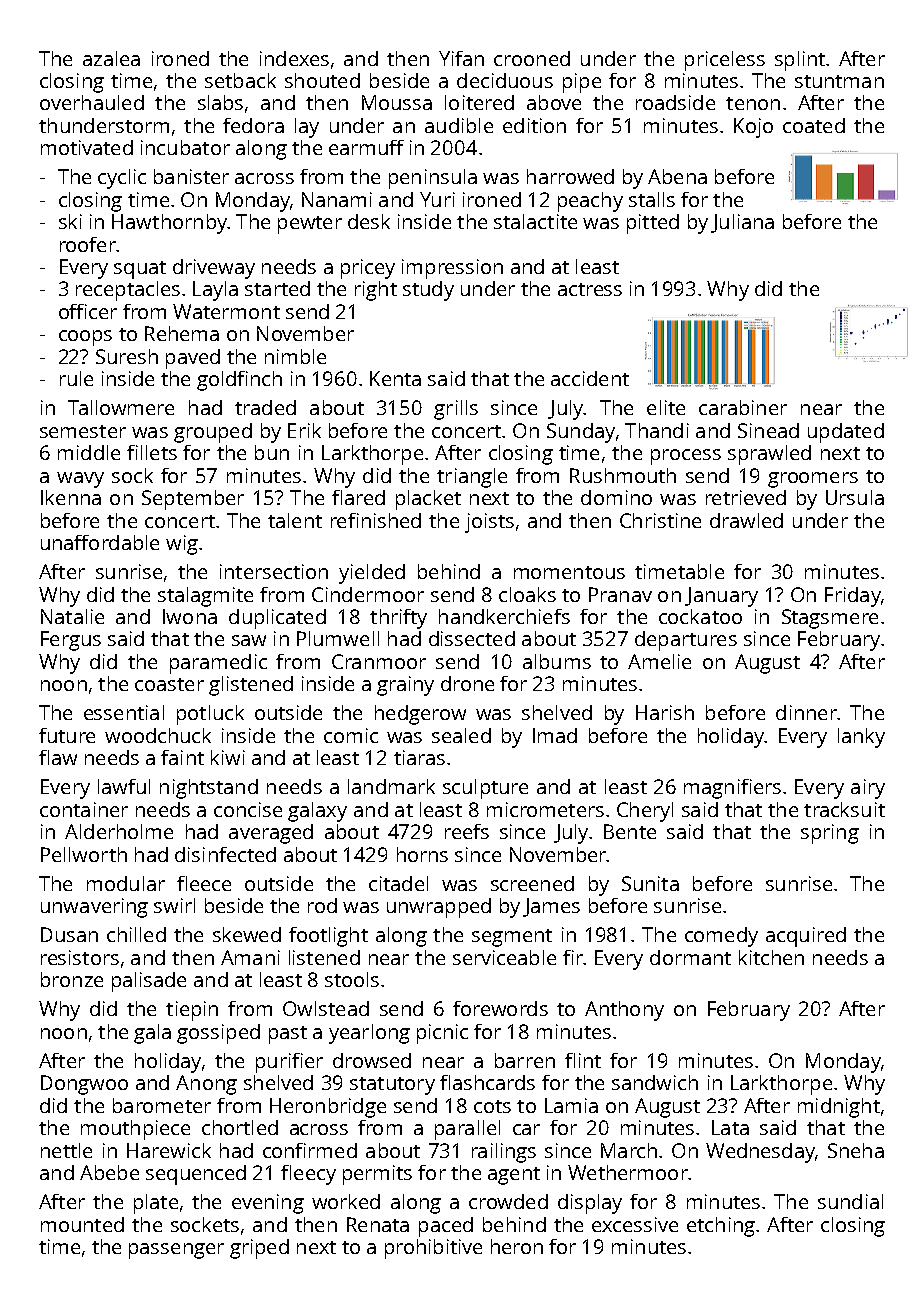 The width and height of the screenshot is (924, 1308). I want to click on Rushmouth, so click(623, 475).
